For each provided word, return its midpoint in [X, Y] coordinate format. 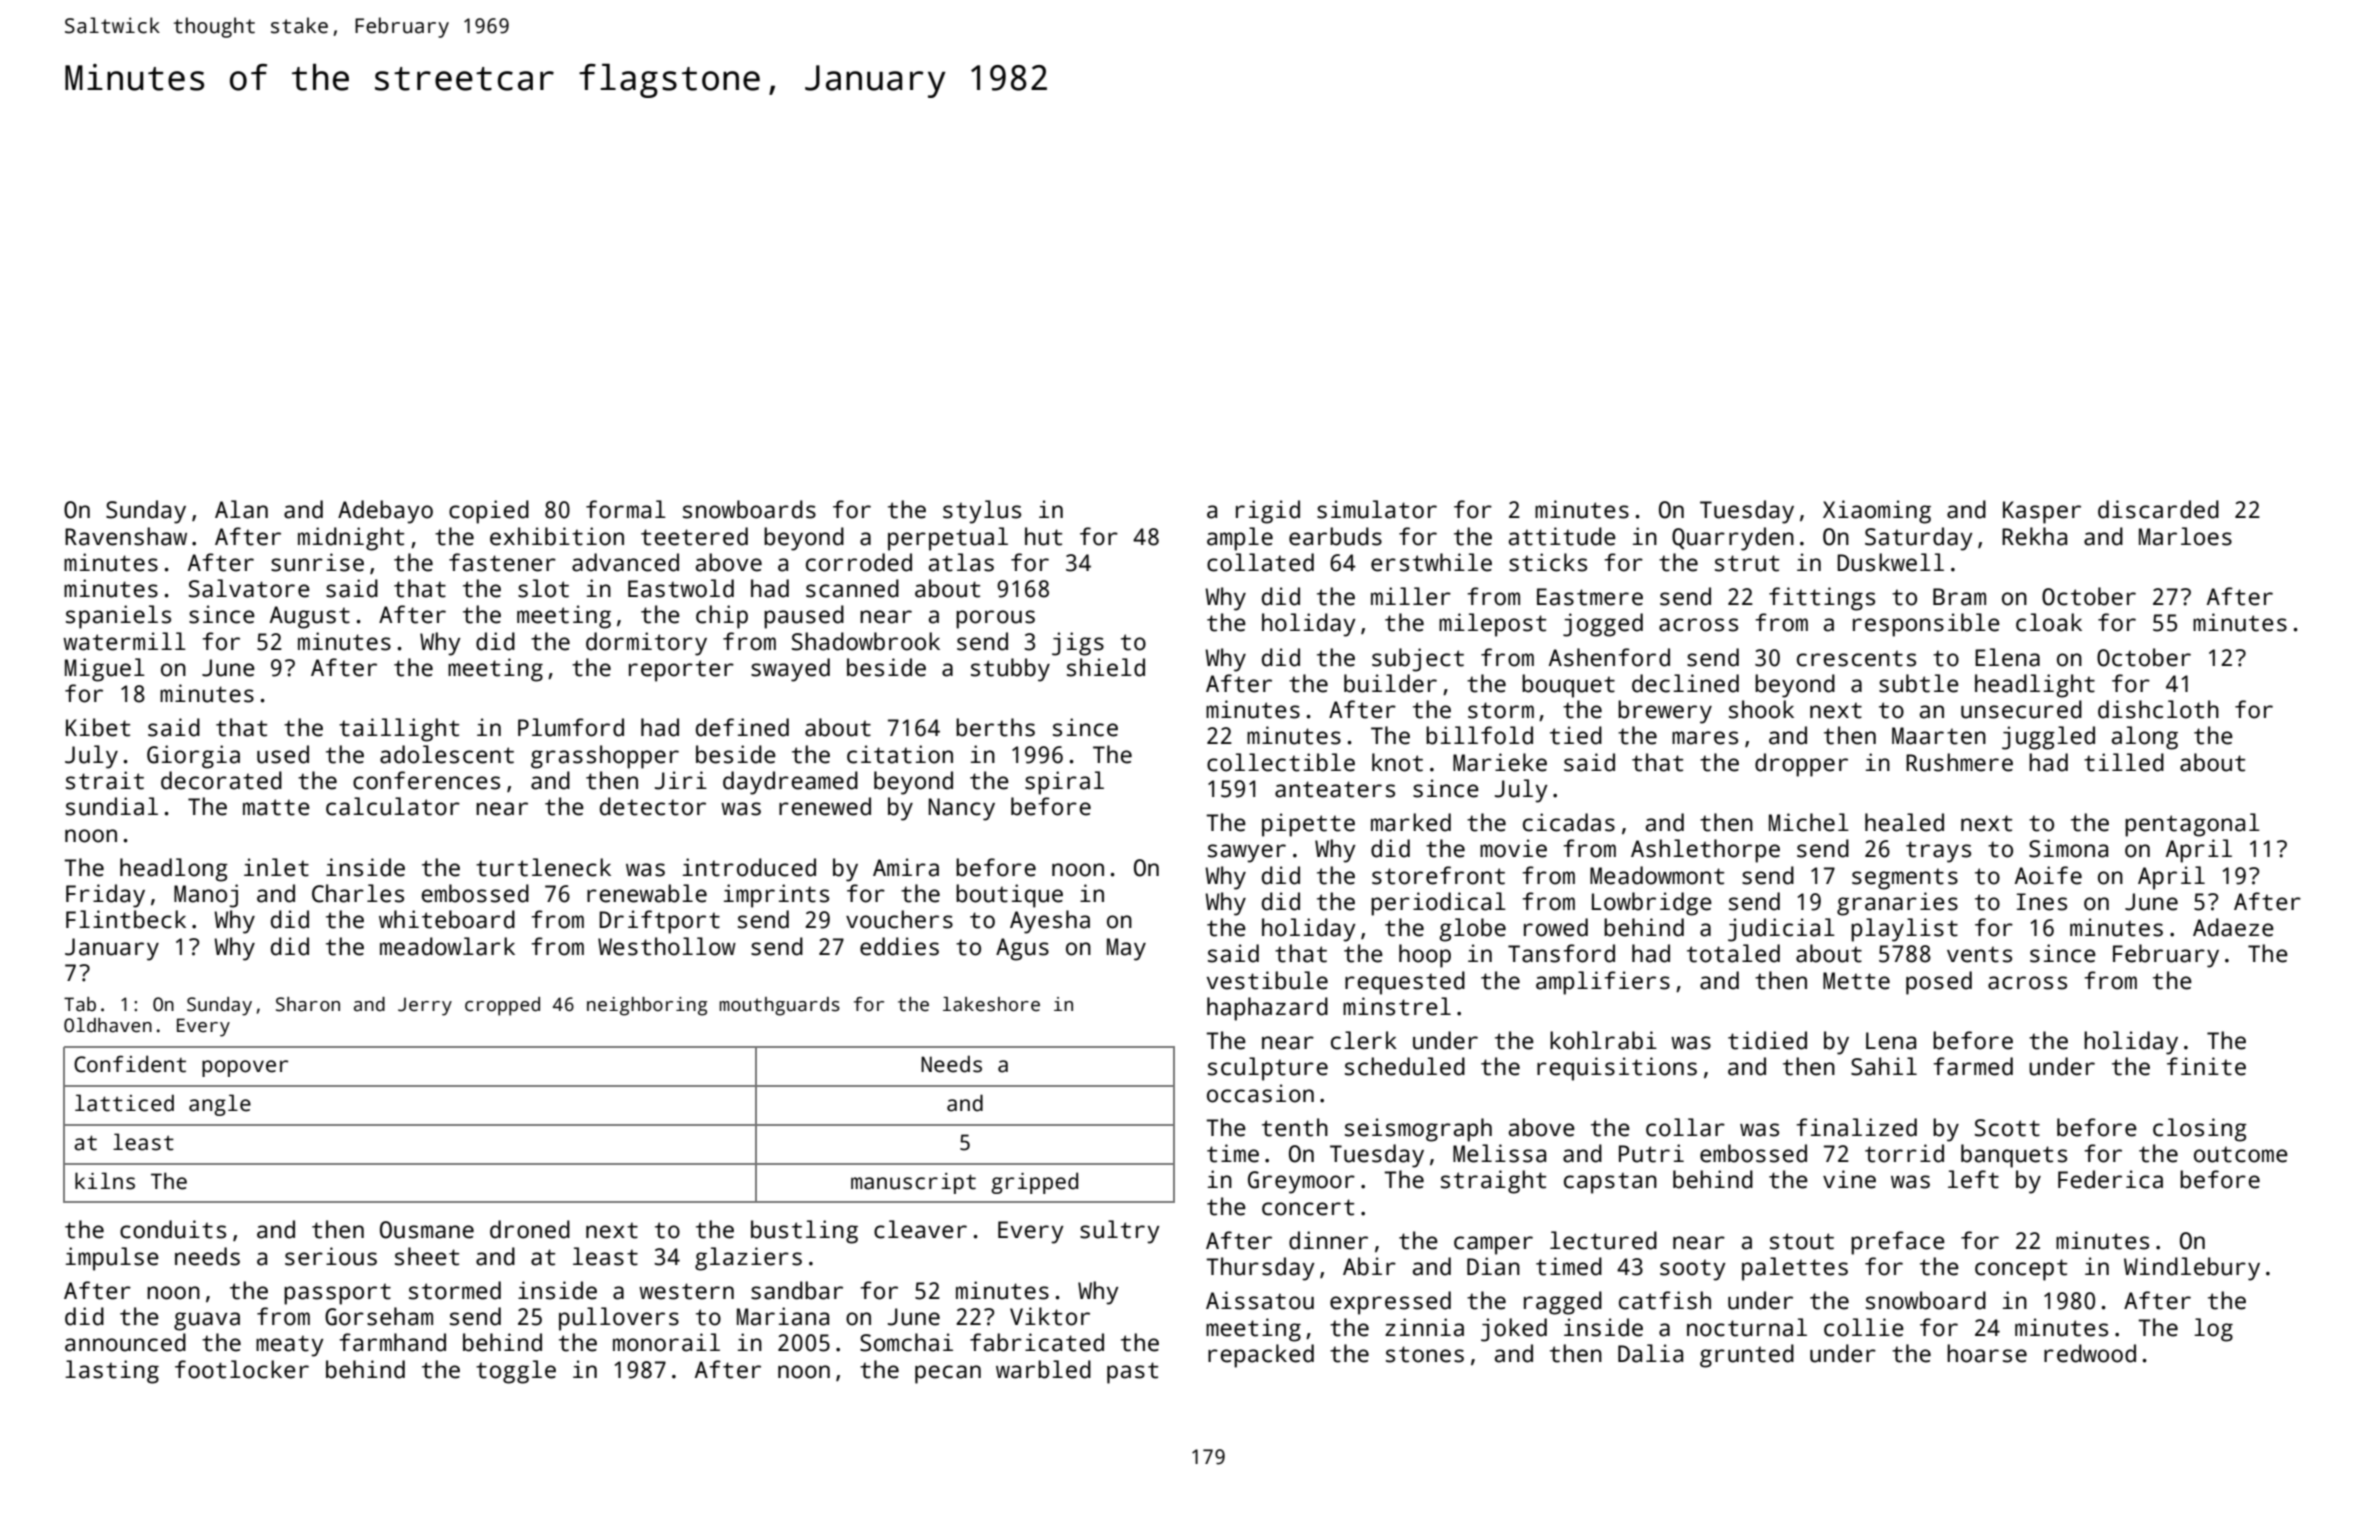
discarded [2158, 509]
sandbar [797, 1290]
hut [1043, 536]
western [686, 1291]
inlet [276, 867]
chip [722, 617]
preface [1898, 1243]
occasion [1260, 1093]
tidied [1767, 1040]
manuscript [913, 1183]
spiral [1064, 783]
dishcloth [2158, 709]
